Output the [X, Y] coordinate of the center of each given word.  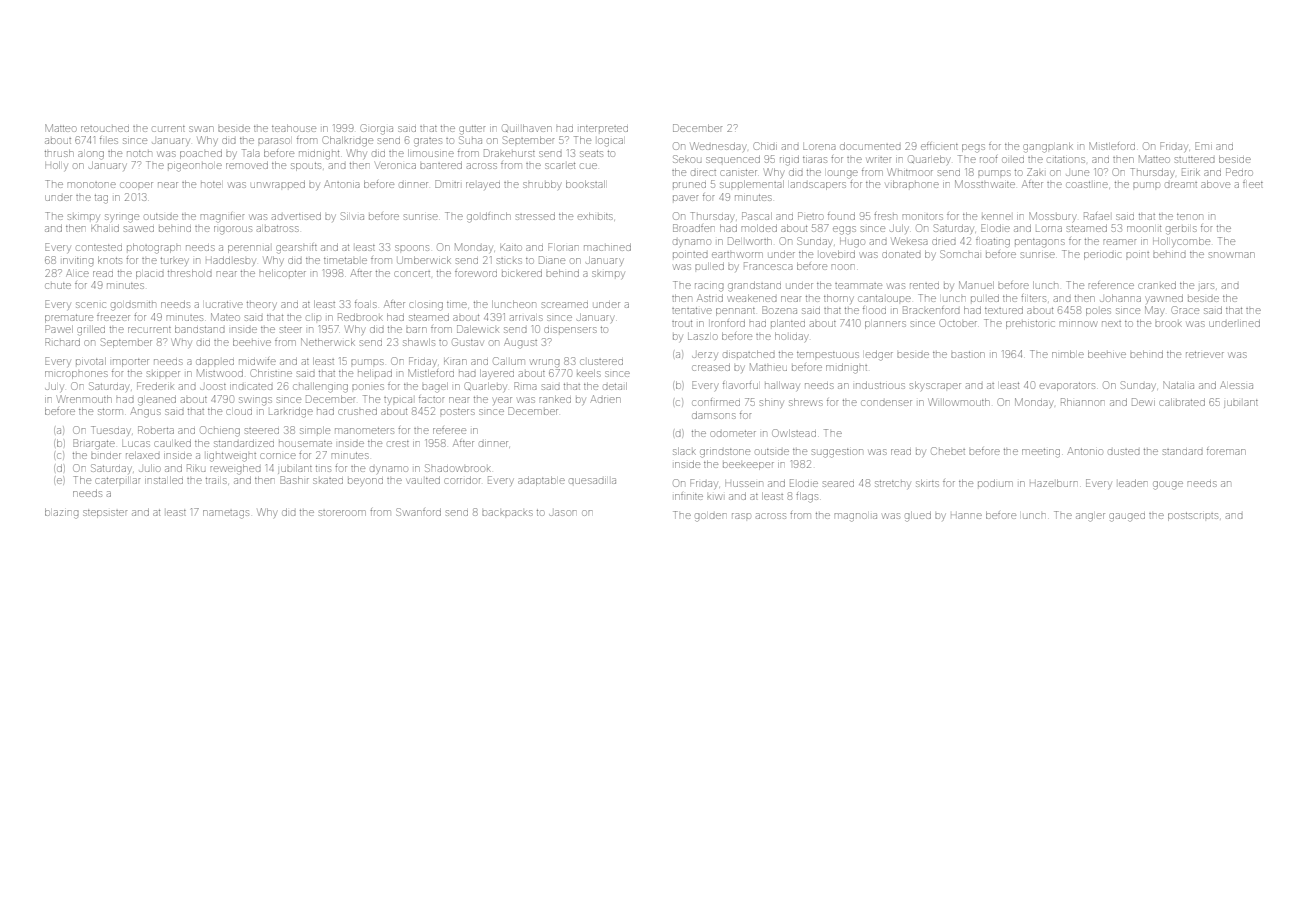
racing [709, 287]
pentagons [1040, 243]
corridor [462, 480]
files [109, 141]
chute [58, 286]
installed [164, 480]
